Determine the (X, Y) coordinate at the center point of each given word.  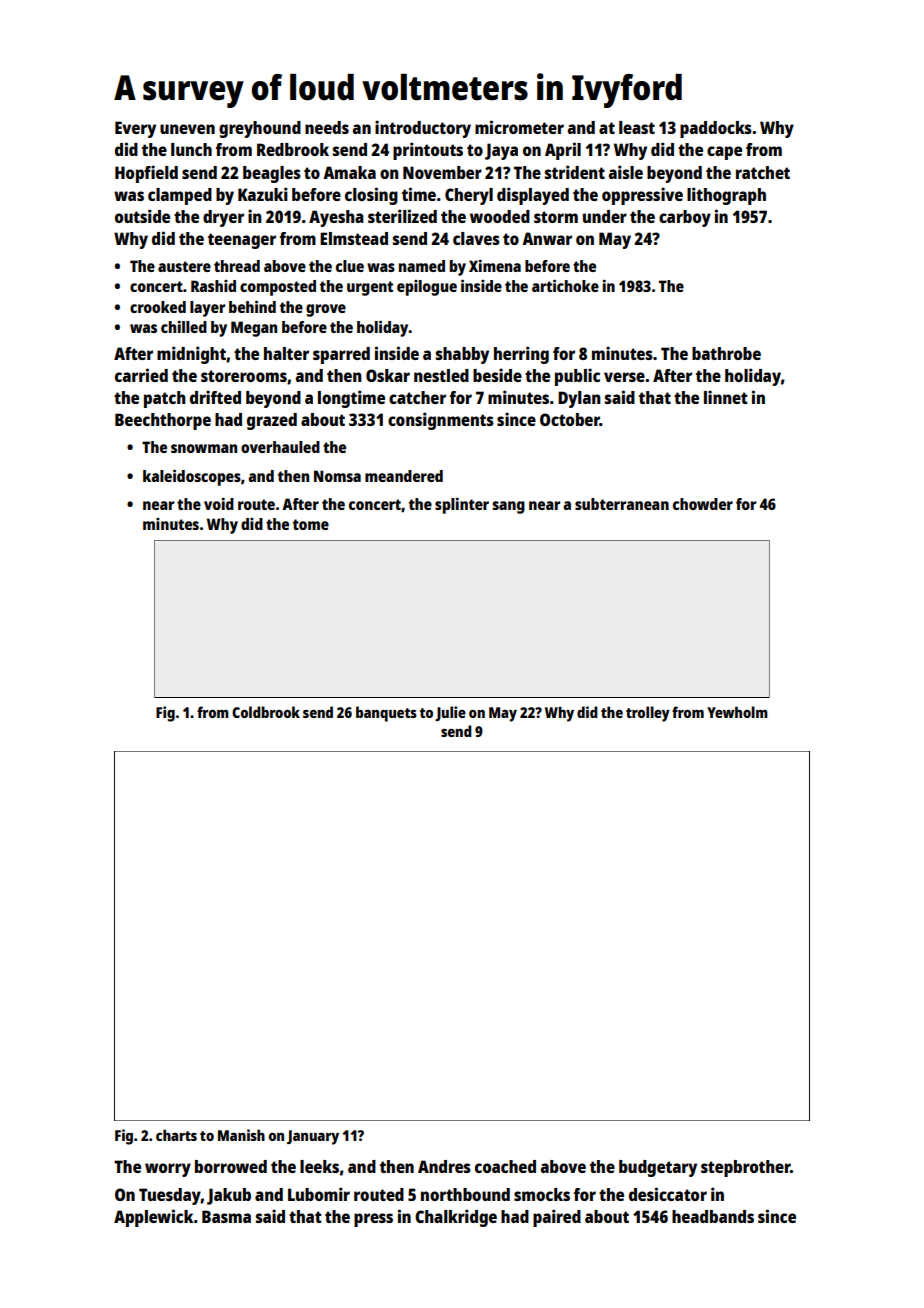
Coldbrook (266, 712)
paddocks (716, 129)
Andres (444, 1166)
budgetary (658, 1168)
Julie (450, 713)
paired (557, 1218)
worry (168, 1170)
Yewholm (737, 712)
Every (135, 129)
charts (176, 1135)
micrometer (519, 127)
